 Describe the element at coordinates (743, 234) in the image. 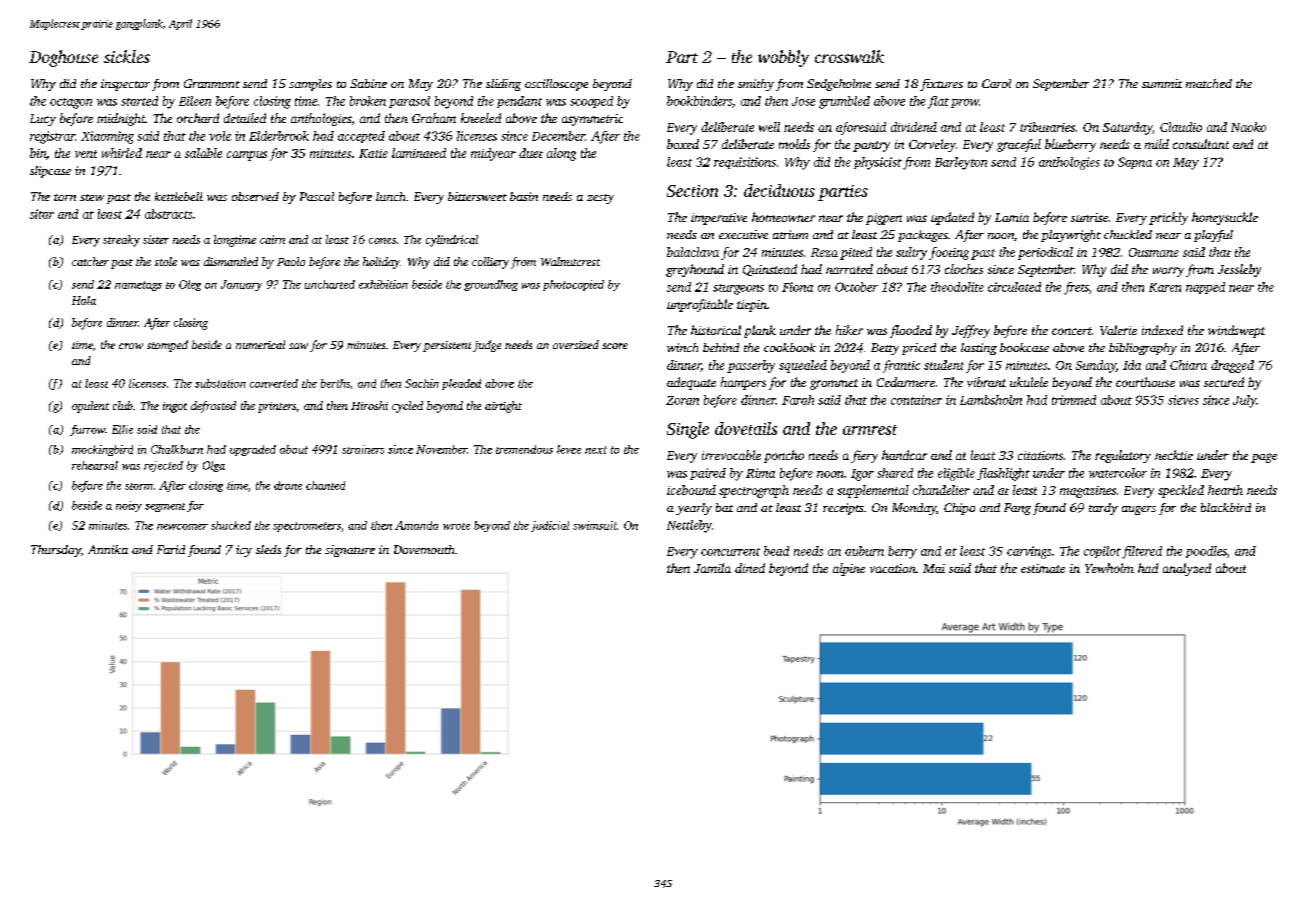

I see `executive` at that location.
